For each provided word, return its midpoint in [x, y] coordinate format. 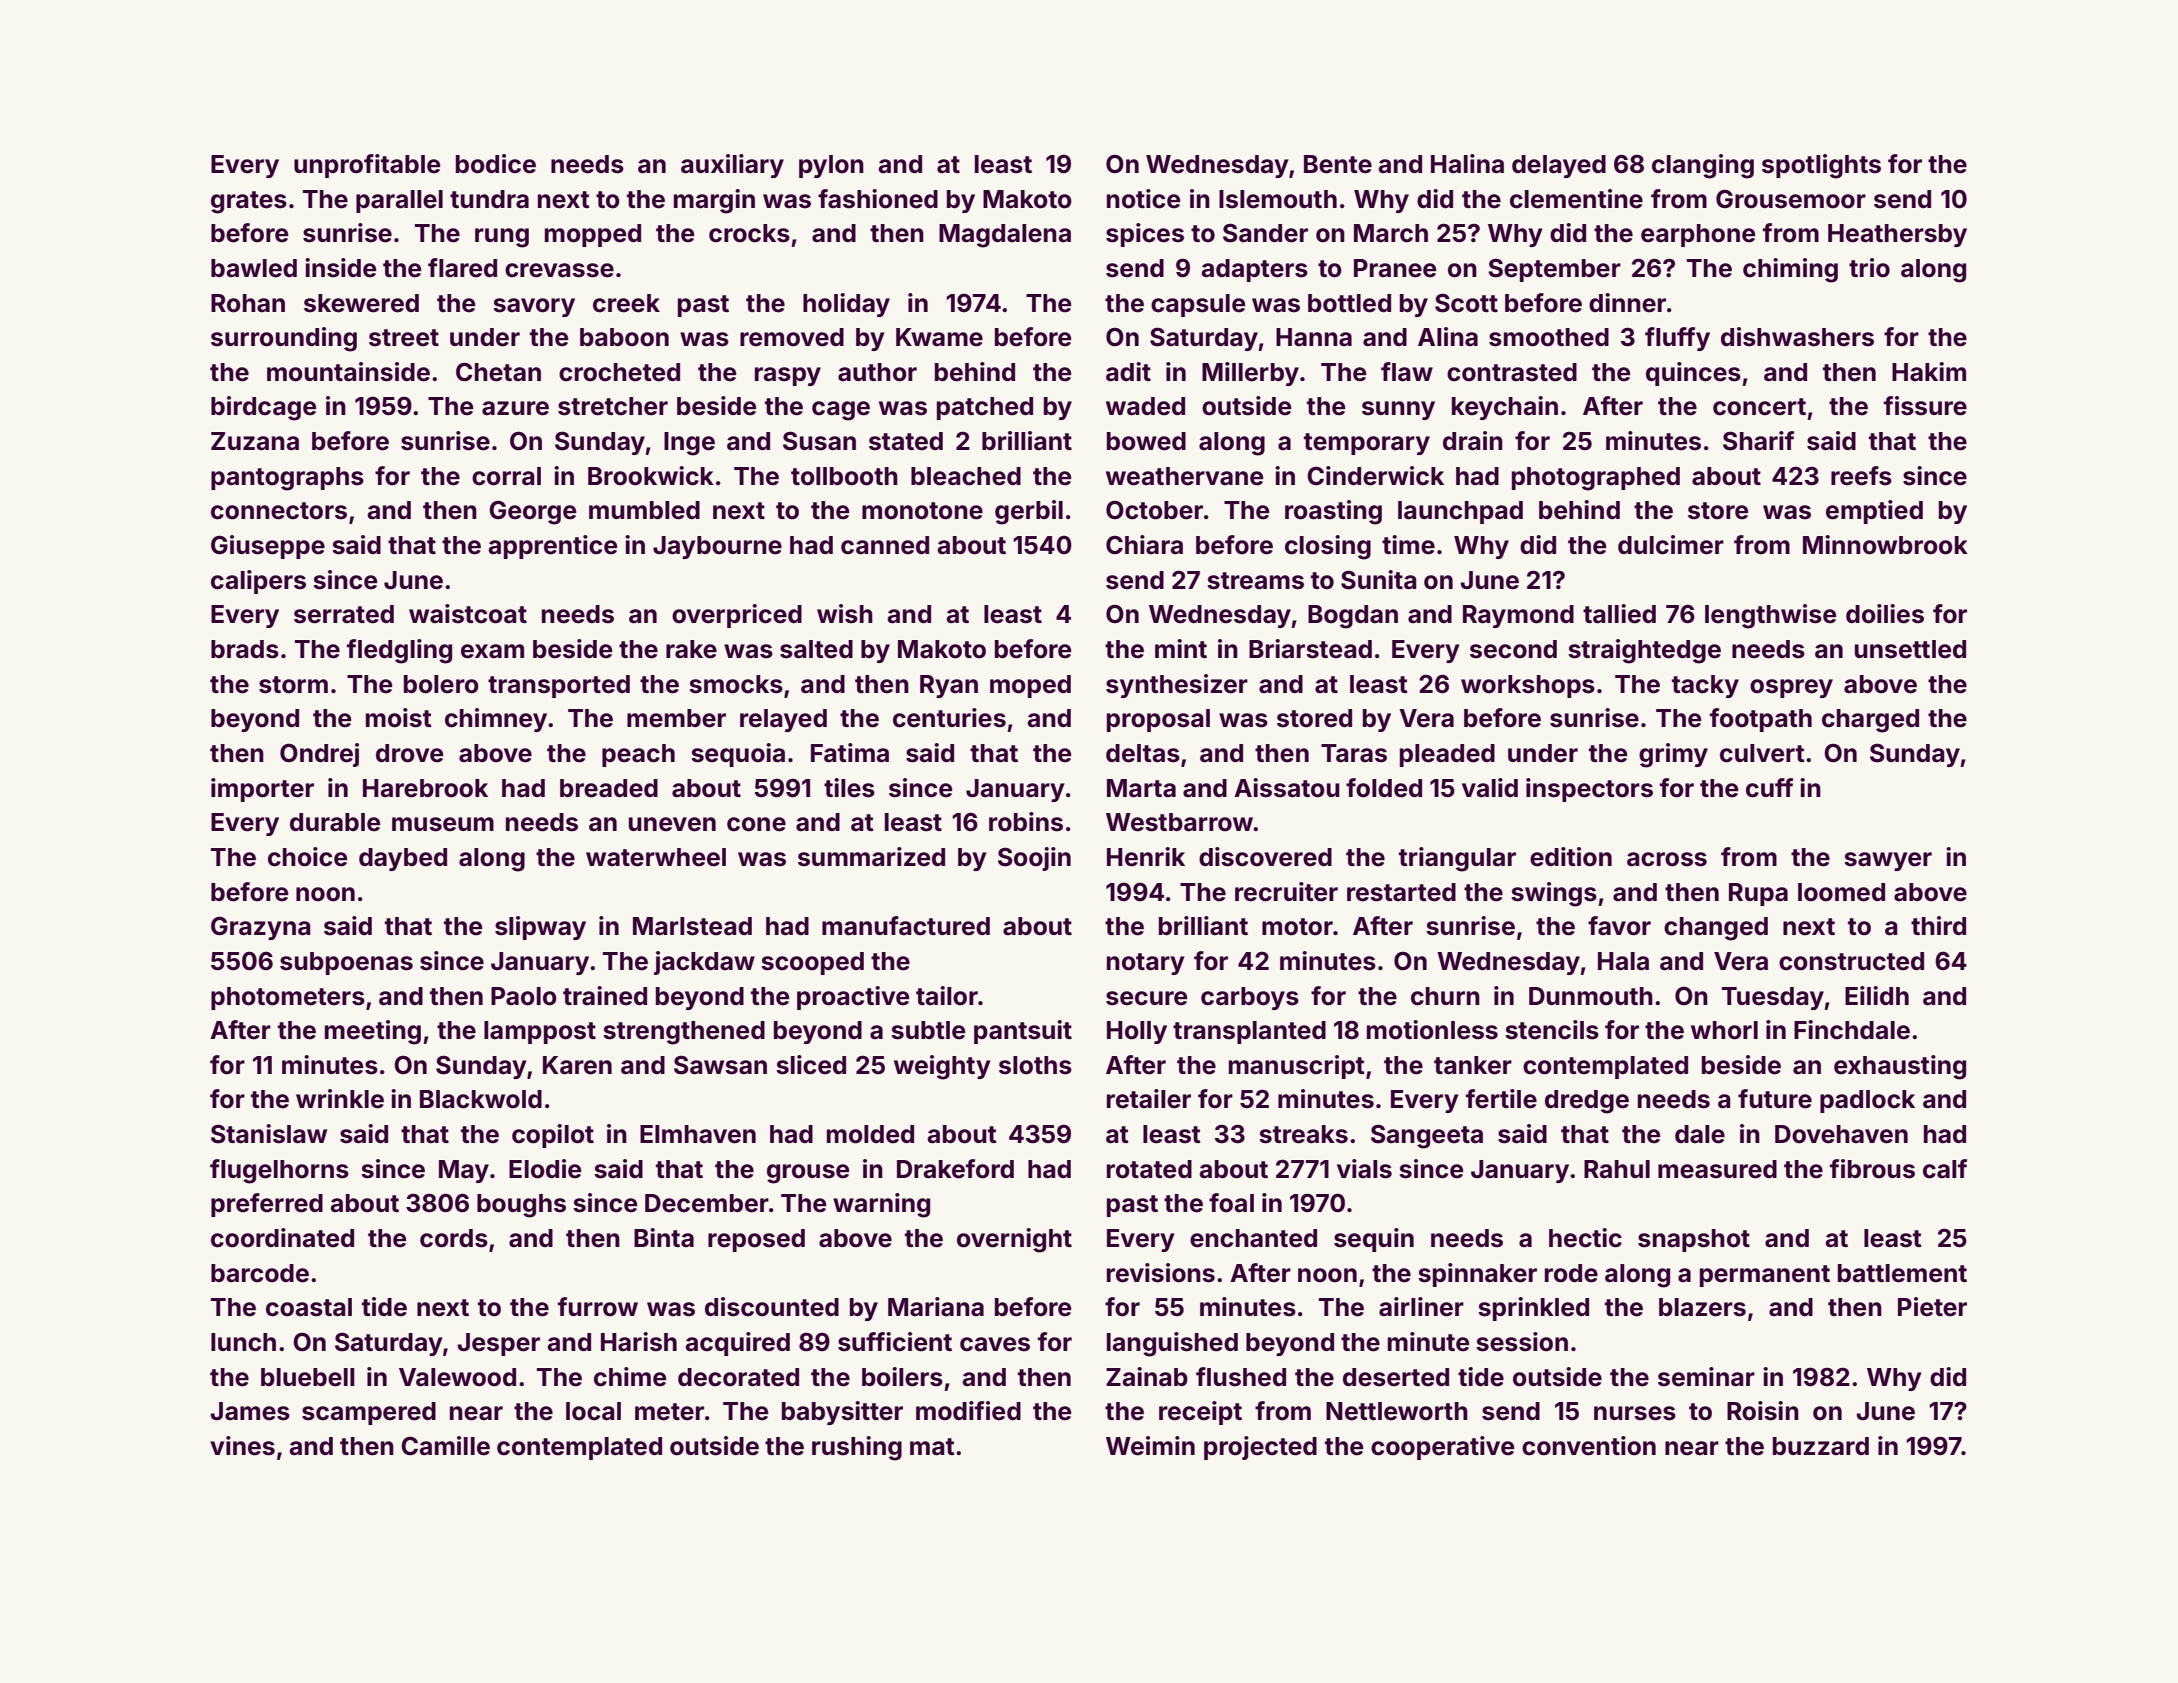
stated [906, 441]
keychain [1505, 408]
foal [1231, 1203]
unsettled [1910, 649]
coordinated [282, 1238]
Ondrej [319, 755]
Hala [1623, 961]
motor [1297, 927]
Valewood [457, 1377]
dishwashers [1797, 337]
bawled [254, 268]
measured [1717, 1169]
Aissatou [1287, 788]
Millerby [1250, 374]
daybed [403, 859]
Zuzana [255, 441]
